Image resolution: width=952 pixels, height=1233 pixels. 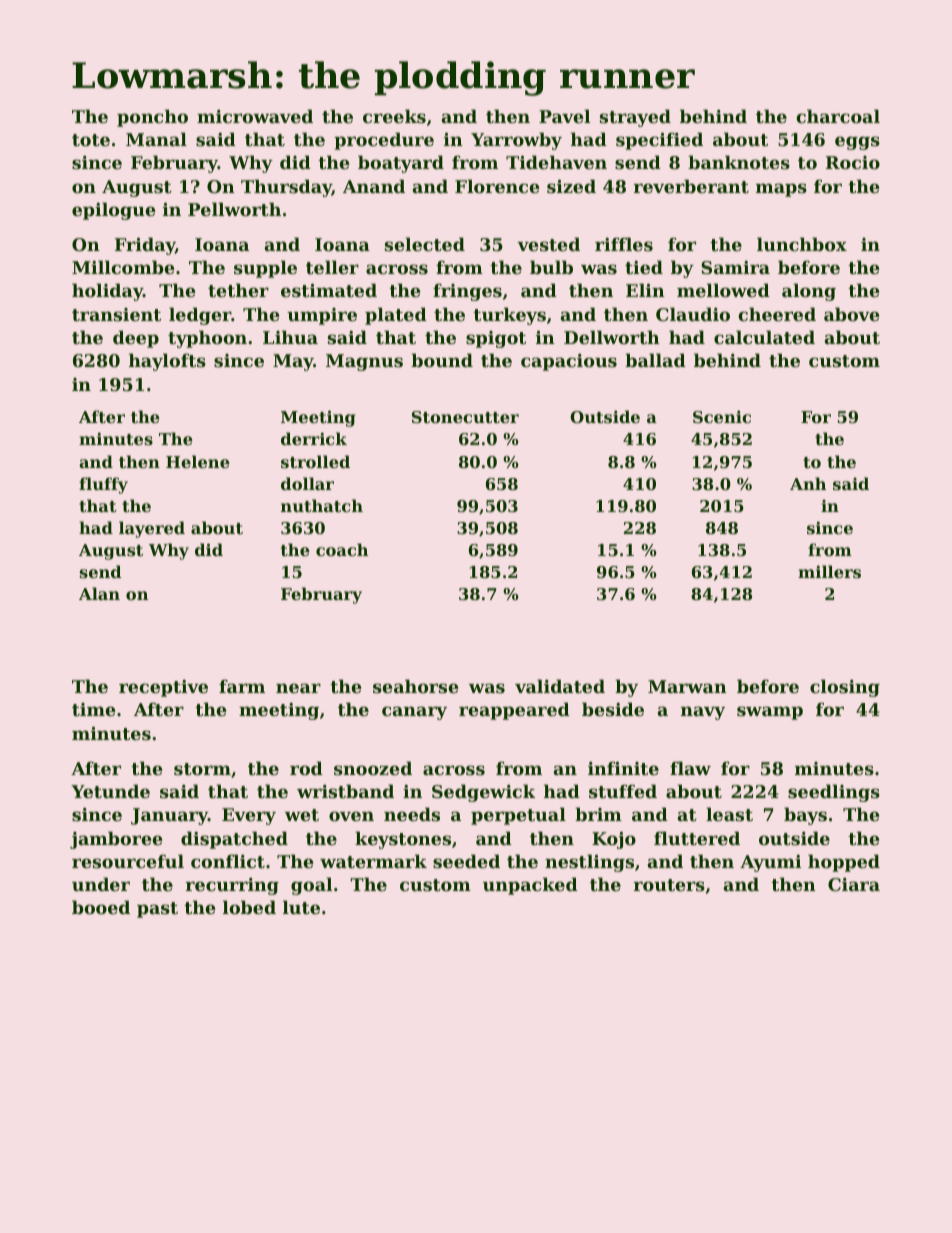 What do you see at coordinates (152, 529) in the image?
I see `layered` at bounding box center [152, 529].
